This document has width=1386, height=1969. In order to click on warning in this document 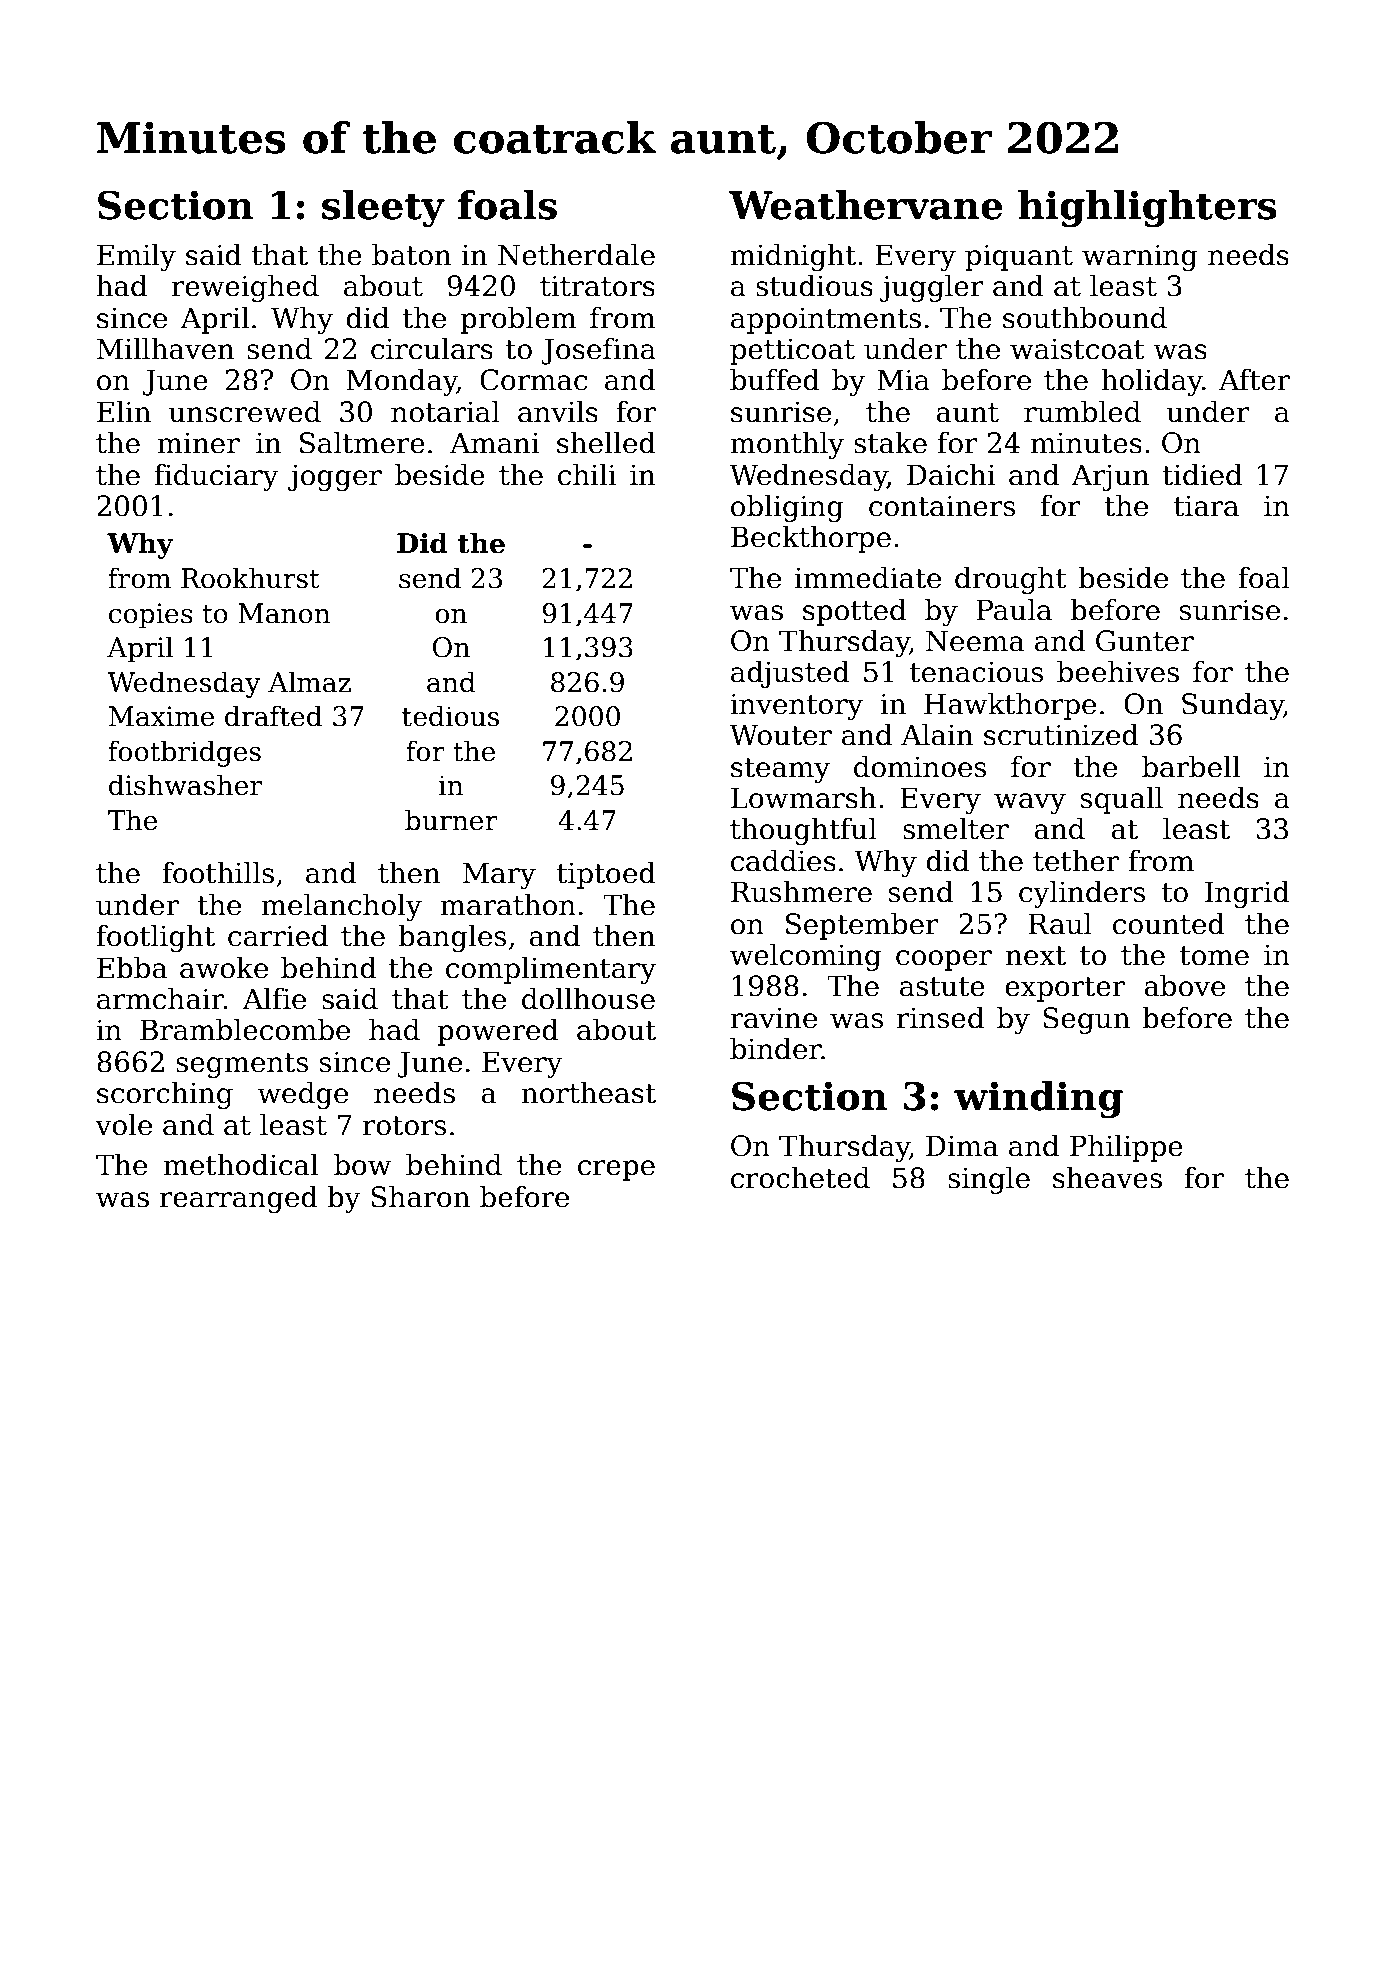, I will do `click(1140, 257)`.
